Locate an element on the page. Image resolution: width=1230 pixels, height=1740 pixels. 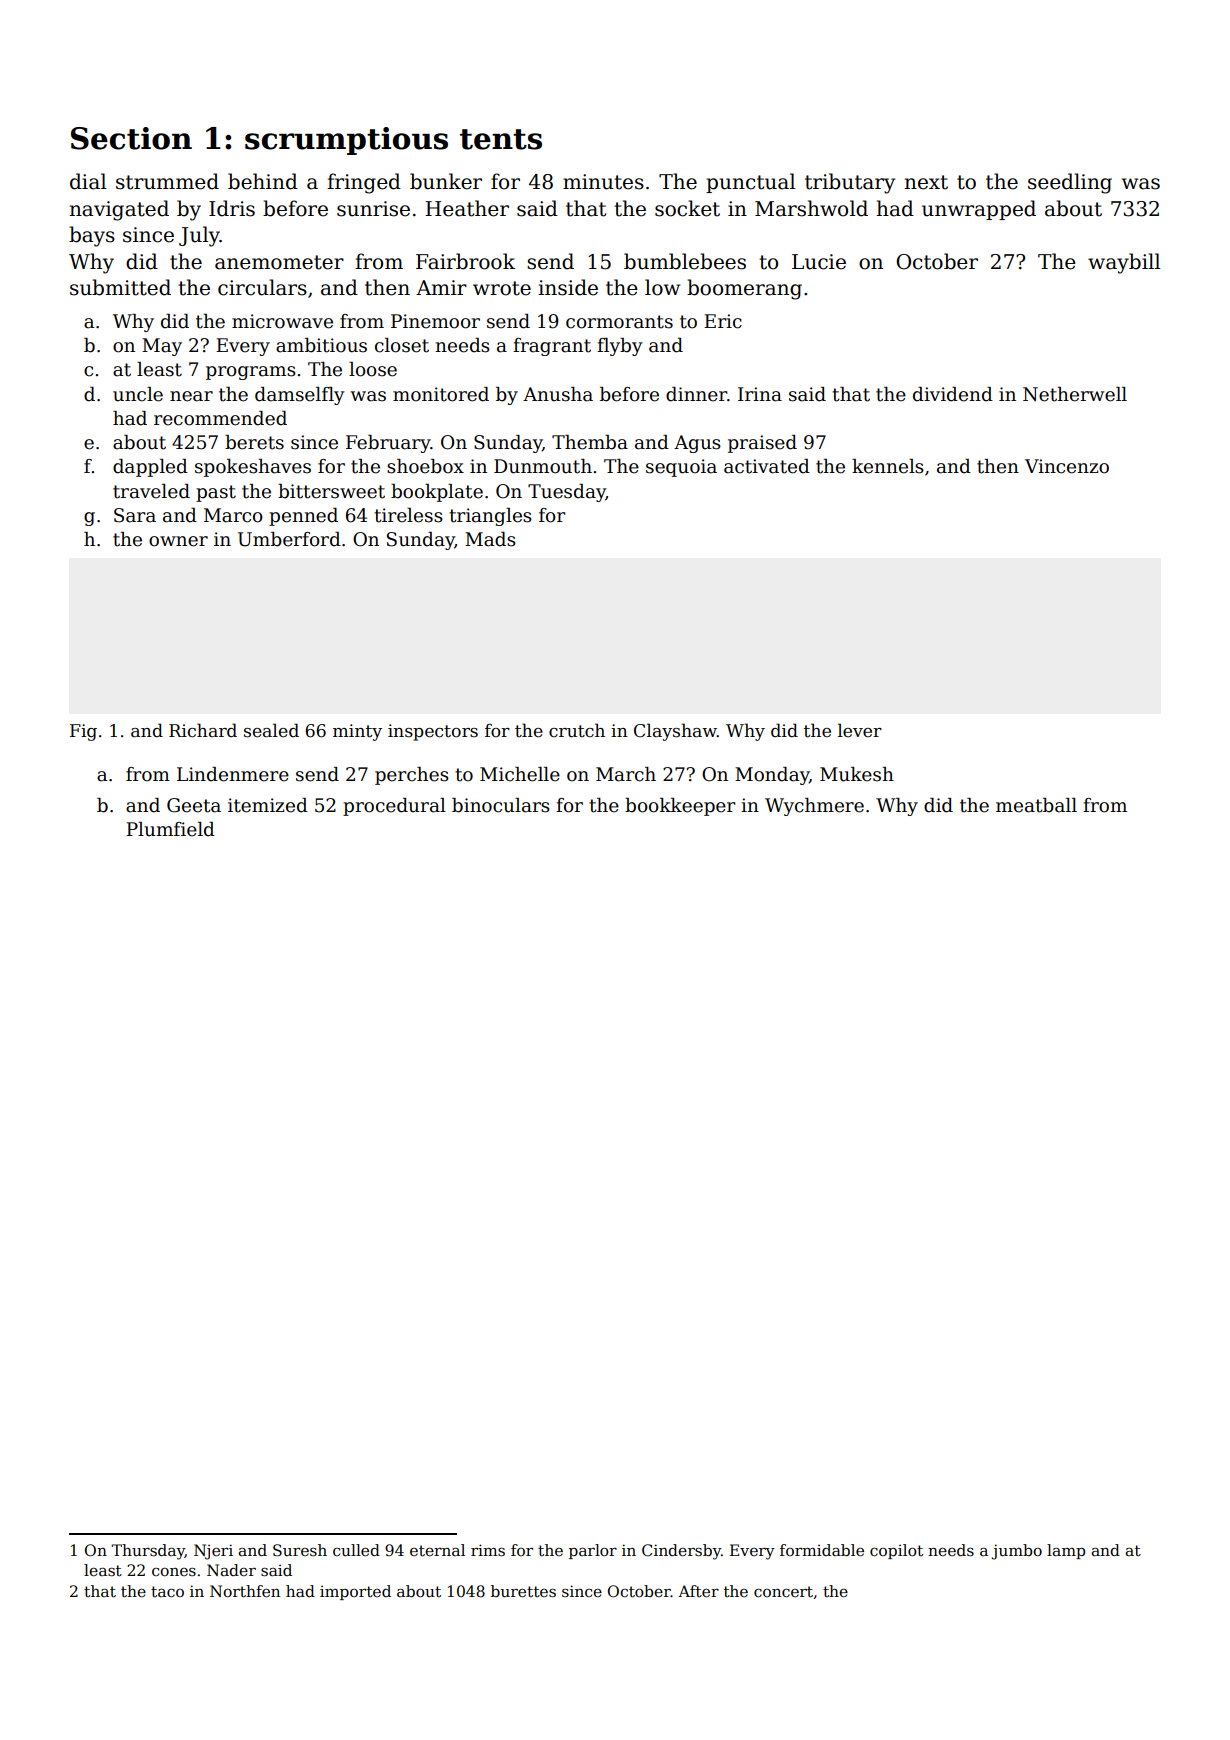
tents is located at coordinates (501, 139).
